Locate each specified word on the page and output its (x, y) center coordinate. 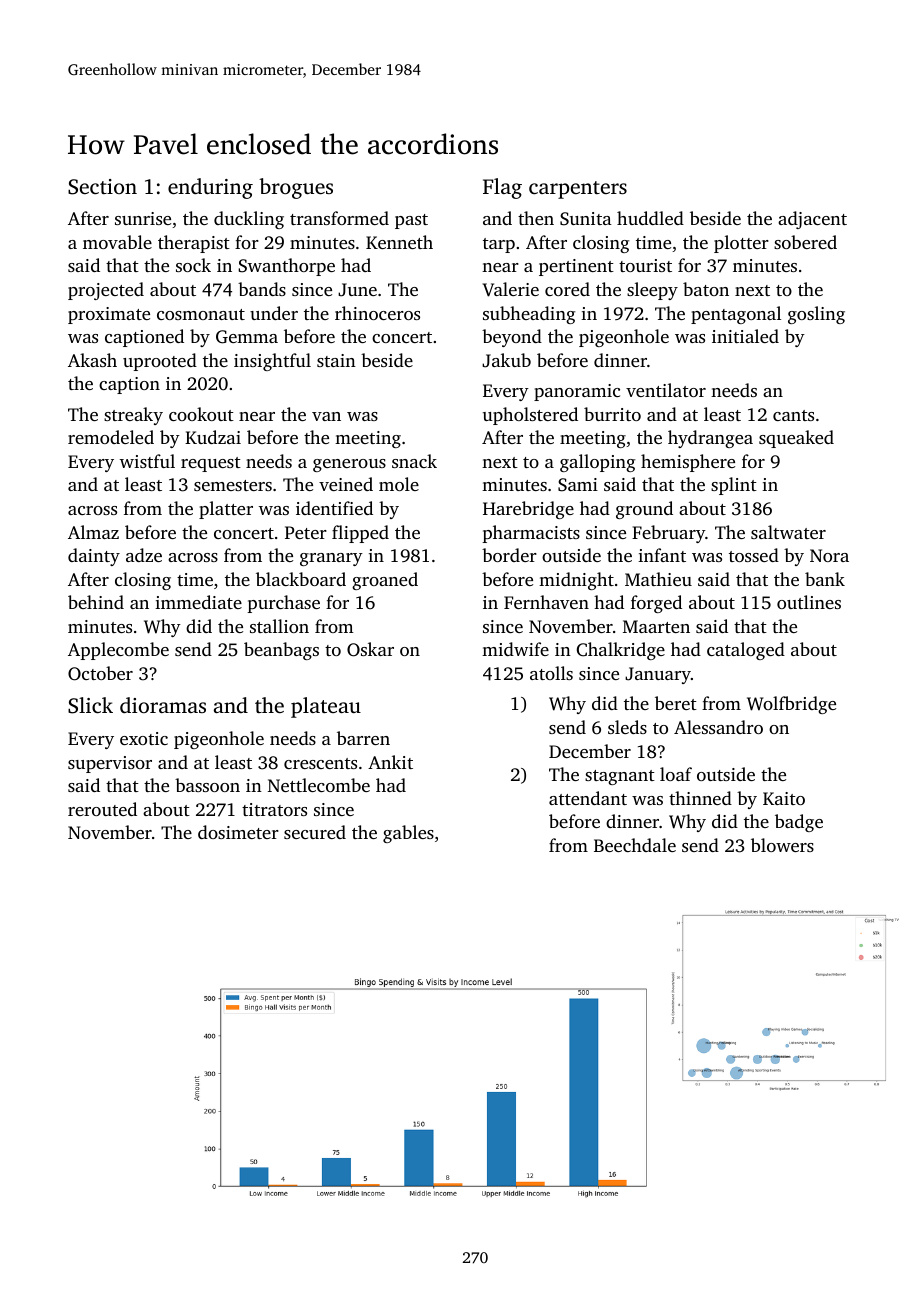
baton (706, 289)
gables (408, 834)
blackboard (301, 579)
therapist (194, 244)
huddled (650, 218)
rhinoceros (377, 313)
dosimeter (238, 832)
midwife (515, 649)
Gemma (247, 337)
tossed (754, 555)
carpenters (578, 190)
